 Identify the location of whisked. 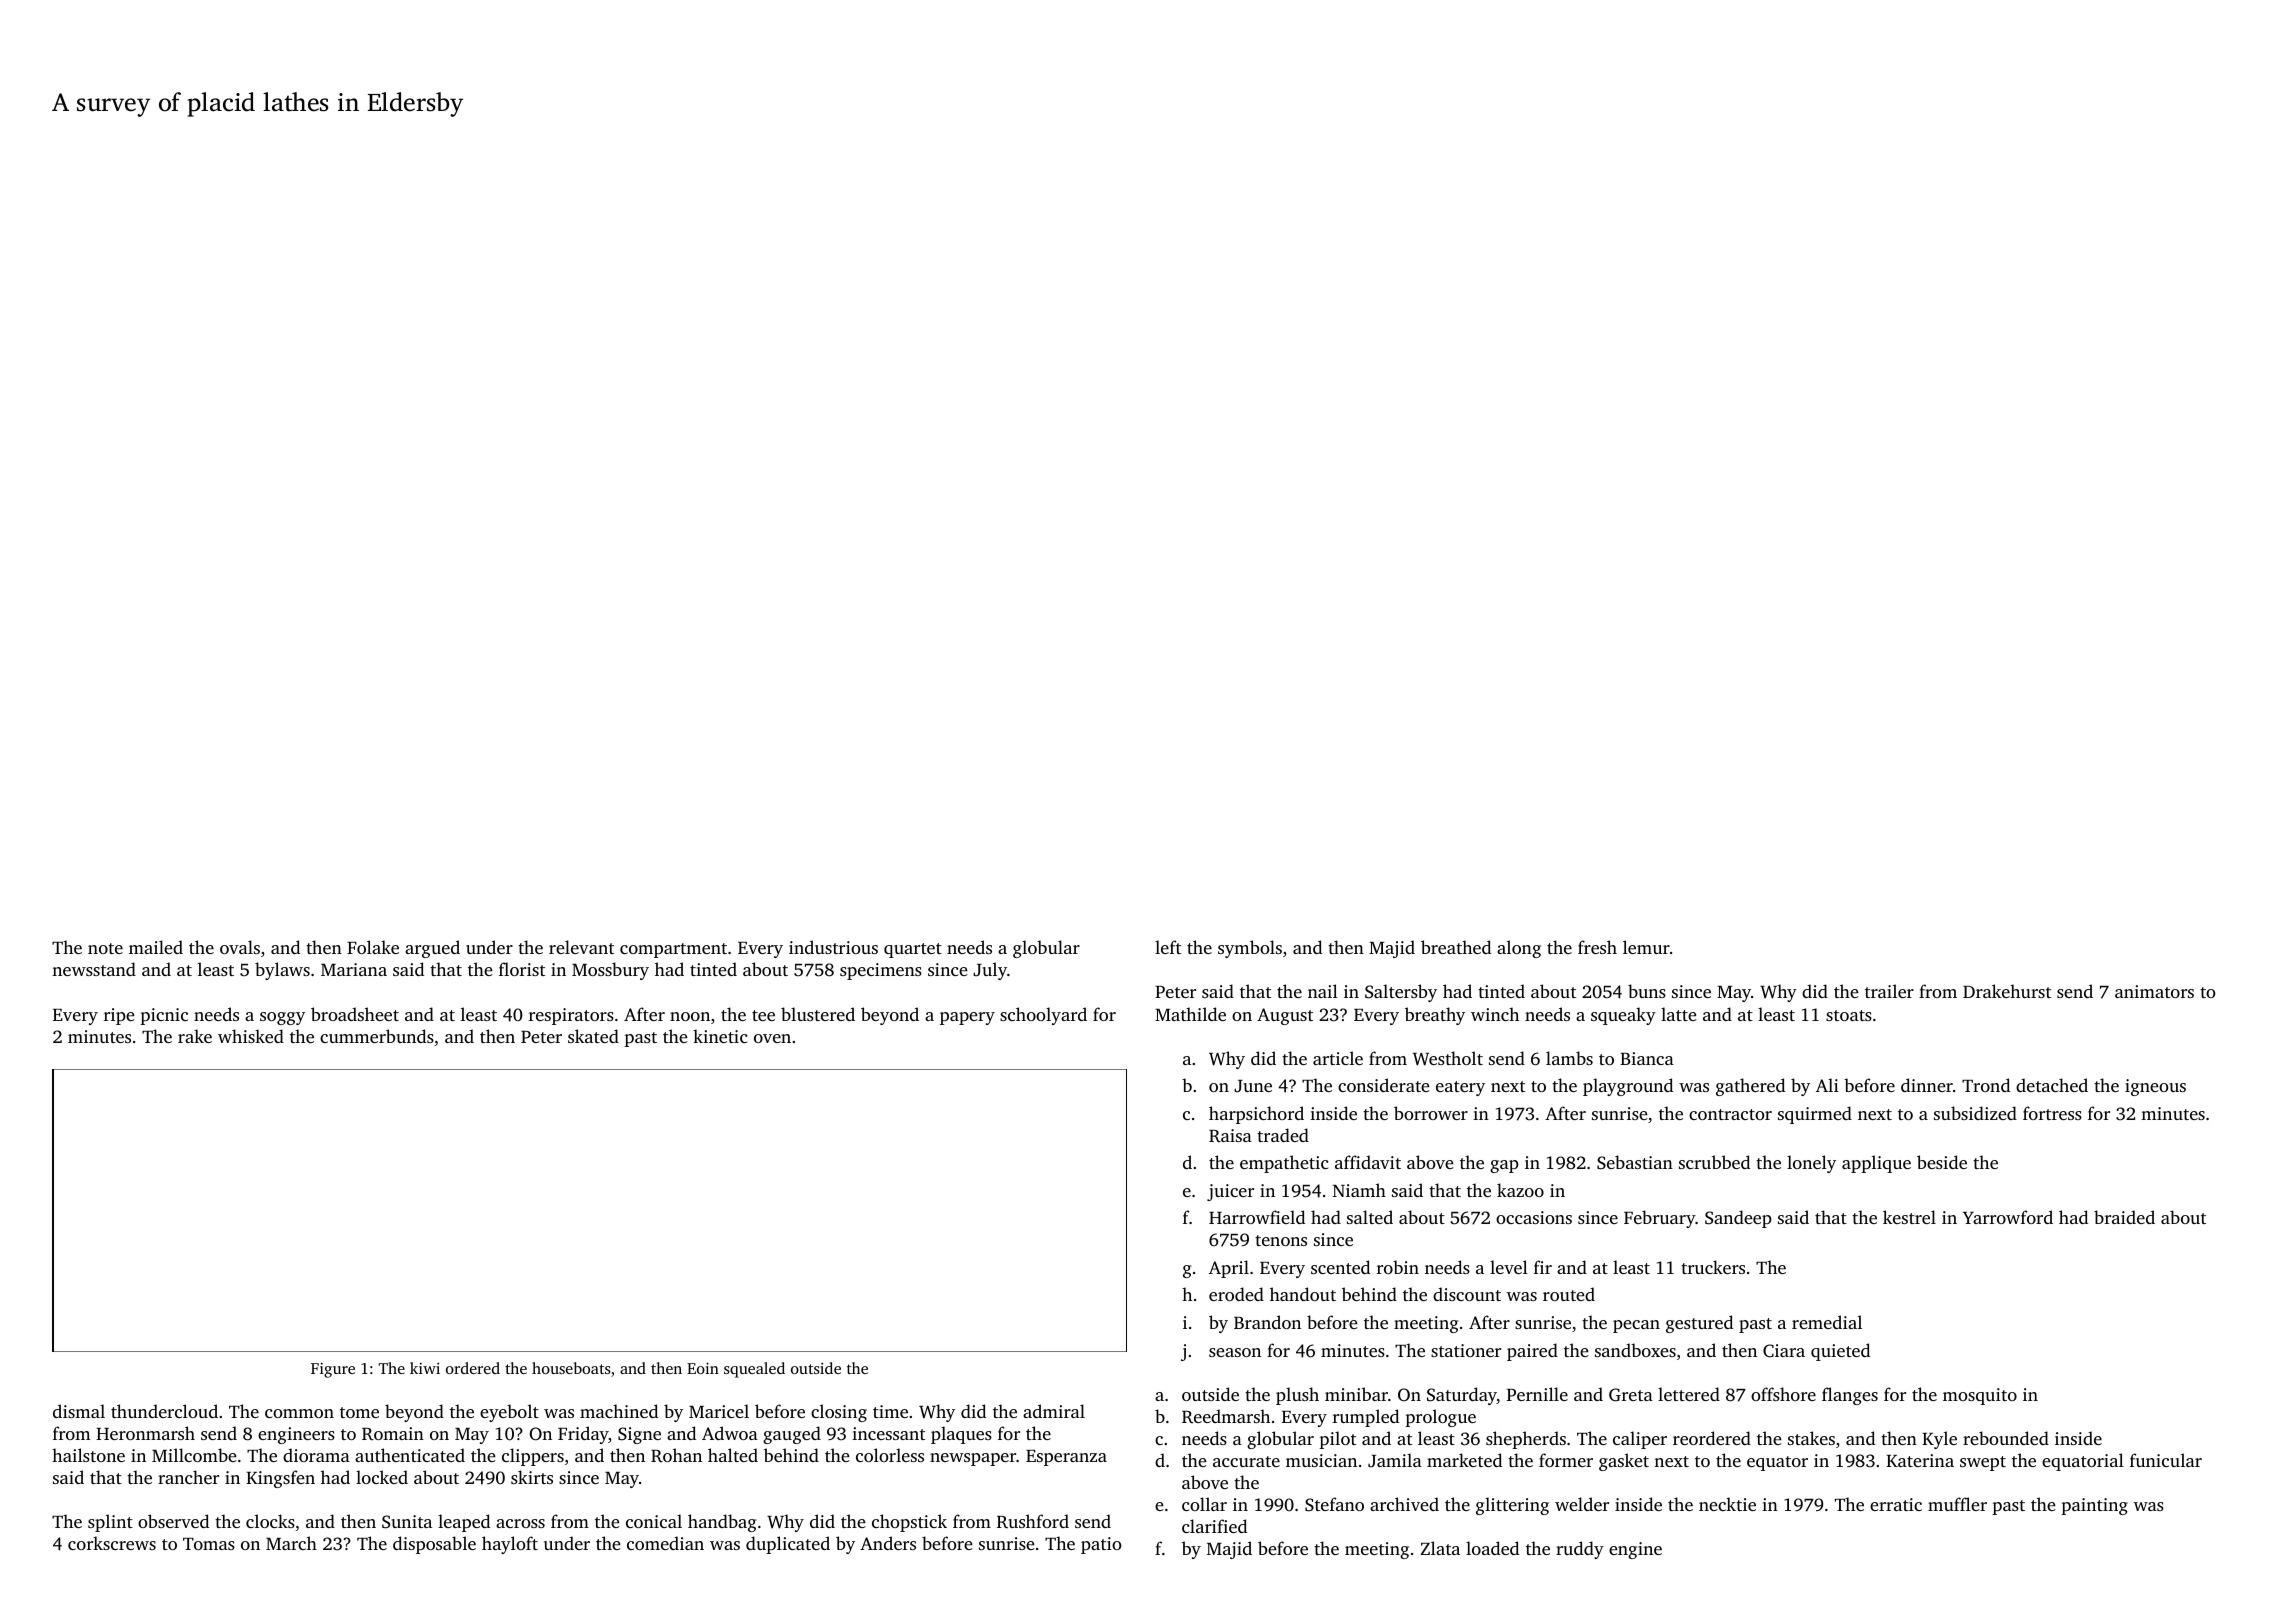
(251, 1036).
